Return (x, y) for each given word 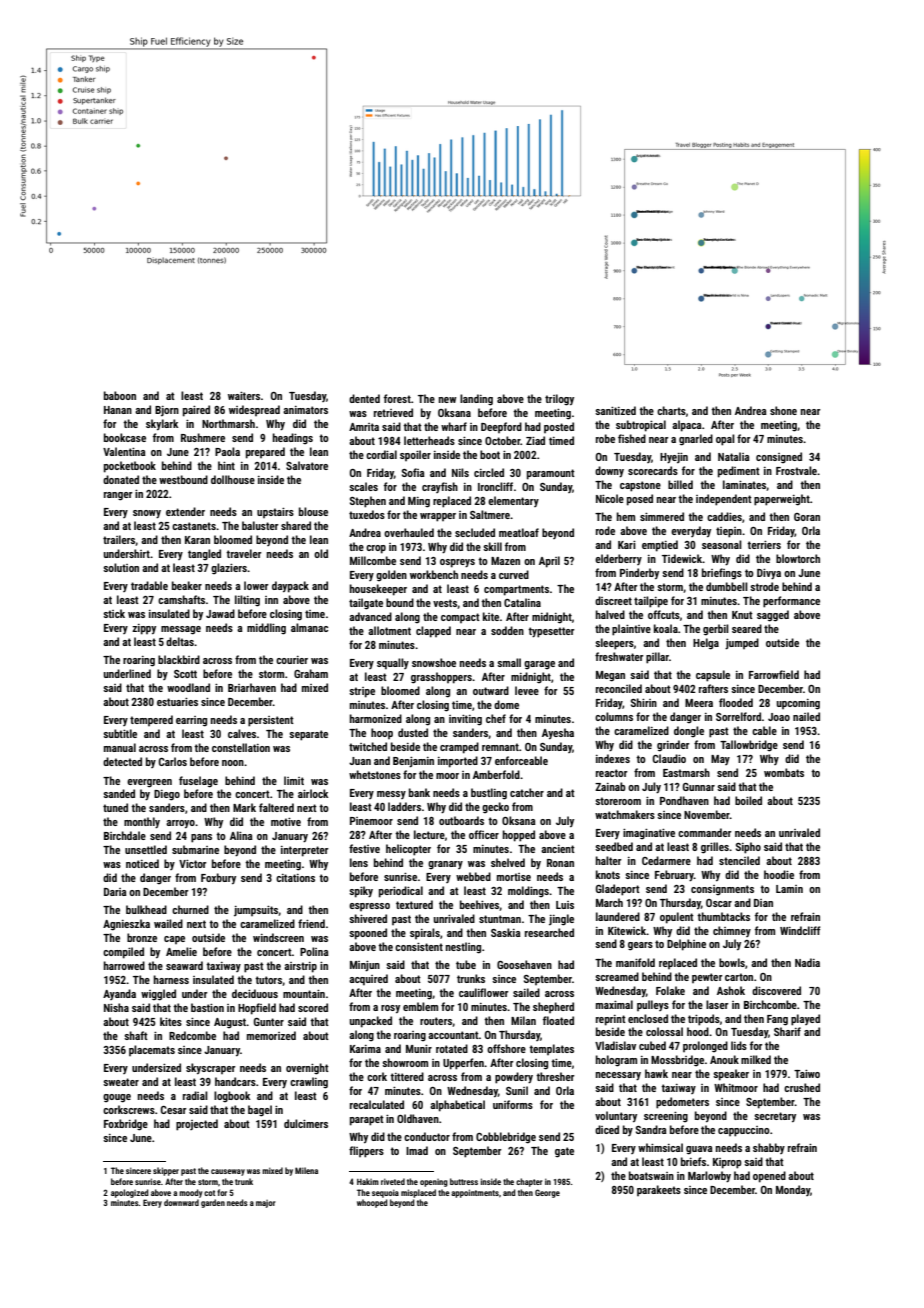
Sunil (517, 1090)
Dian (763, 903)
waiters (244, 396)
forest (397, 398)
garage (539, 665)
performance (791, 602)
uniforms (513, 1104)
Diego (167, 795)
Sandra (651, 1129)
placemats (152, 1050)
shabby (769, 1148)
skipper (166, 1171)
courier (292, 660)
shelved (508, 862)
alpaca (687, 426)
